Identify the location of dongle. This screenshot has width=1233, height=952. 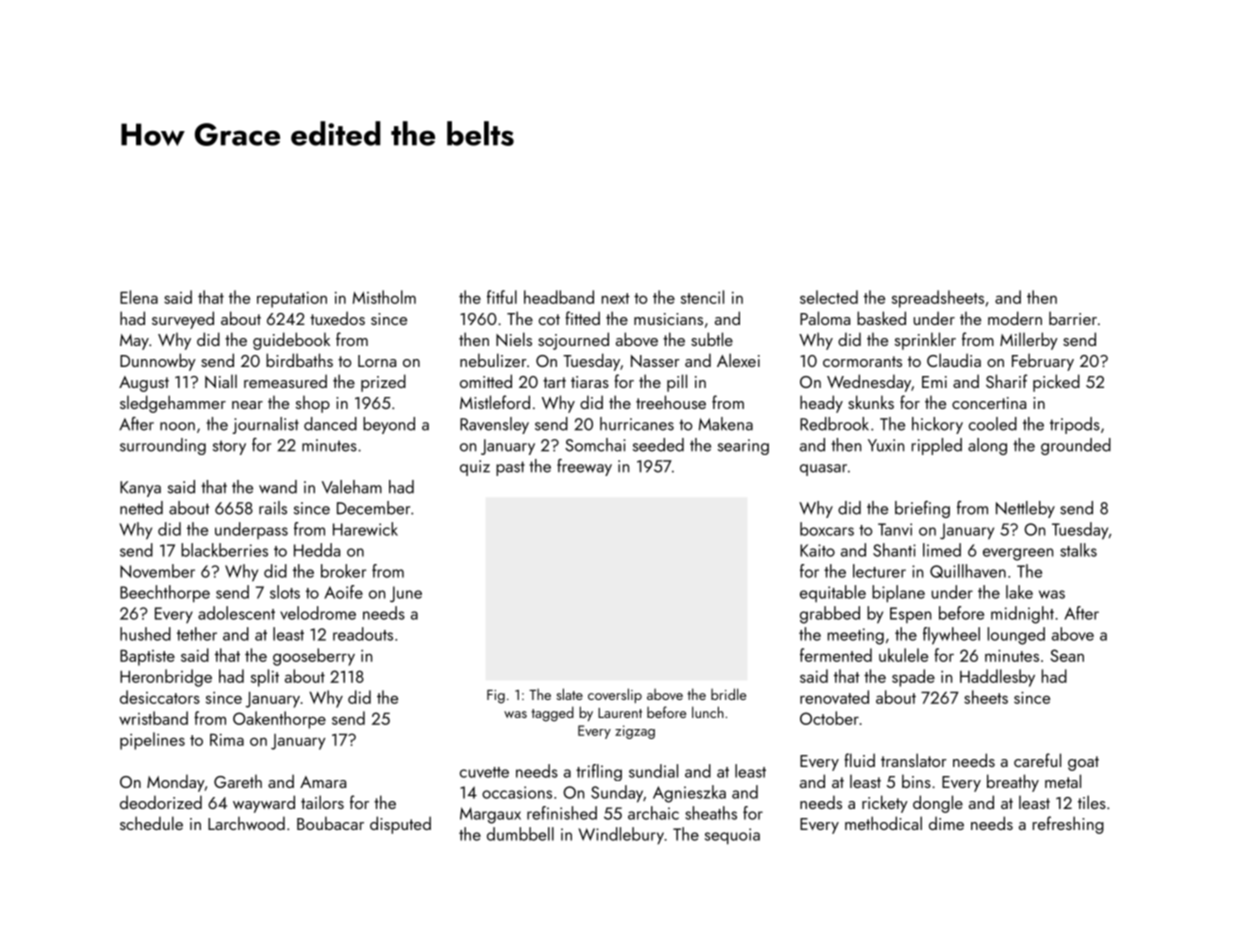
(938, 804).
